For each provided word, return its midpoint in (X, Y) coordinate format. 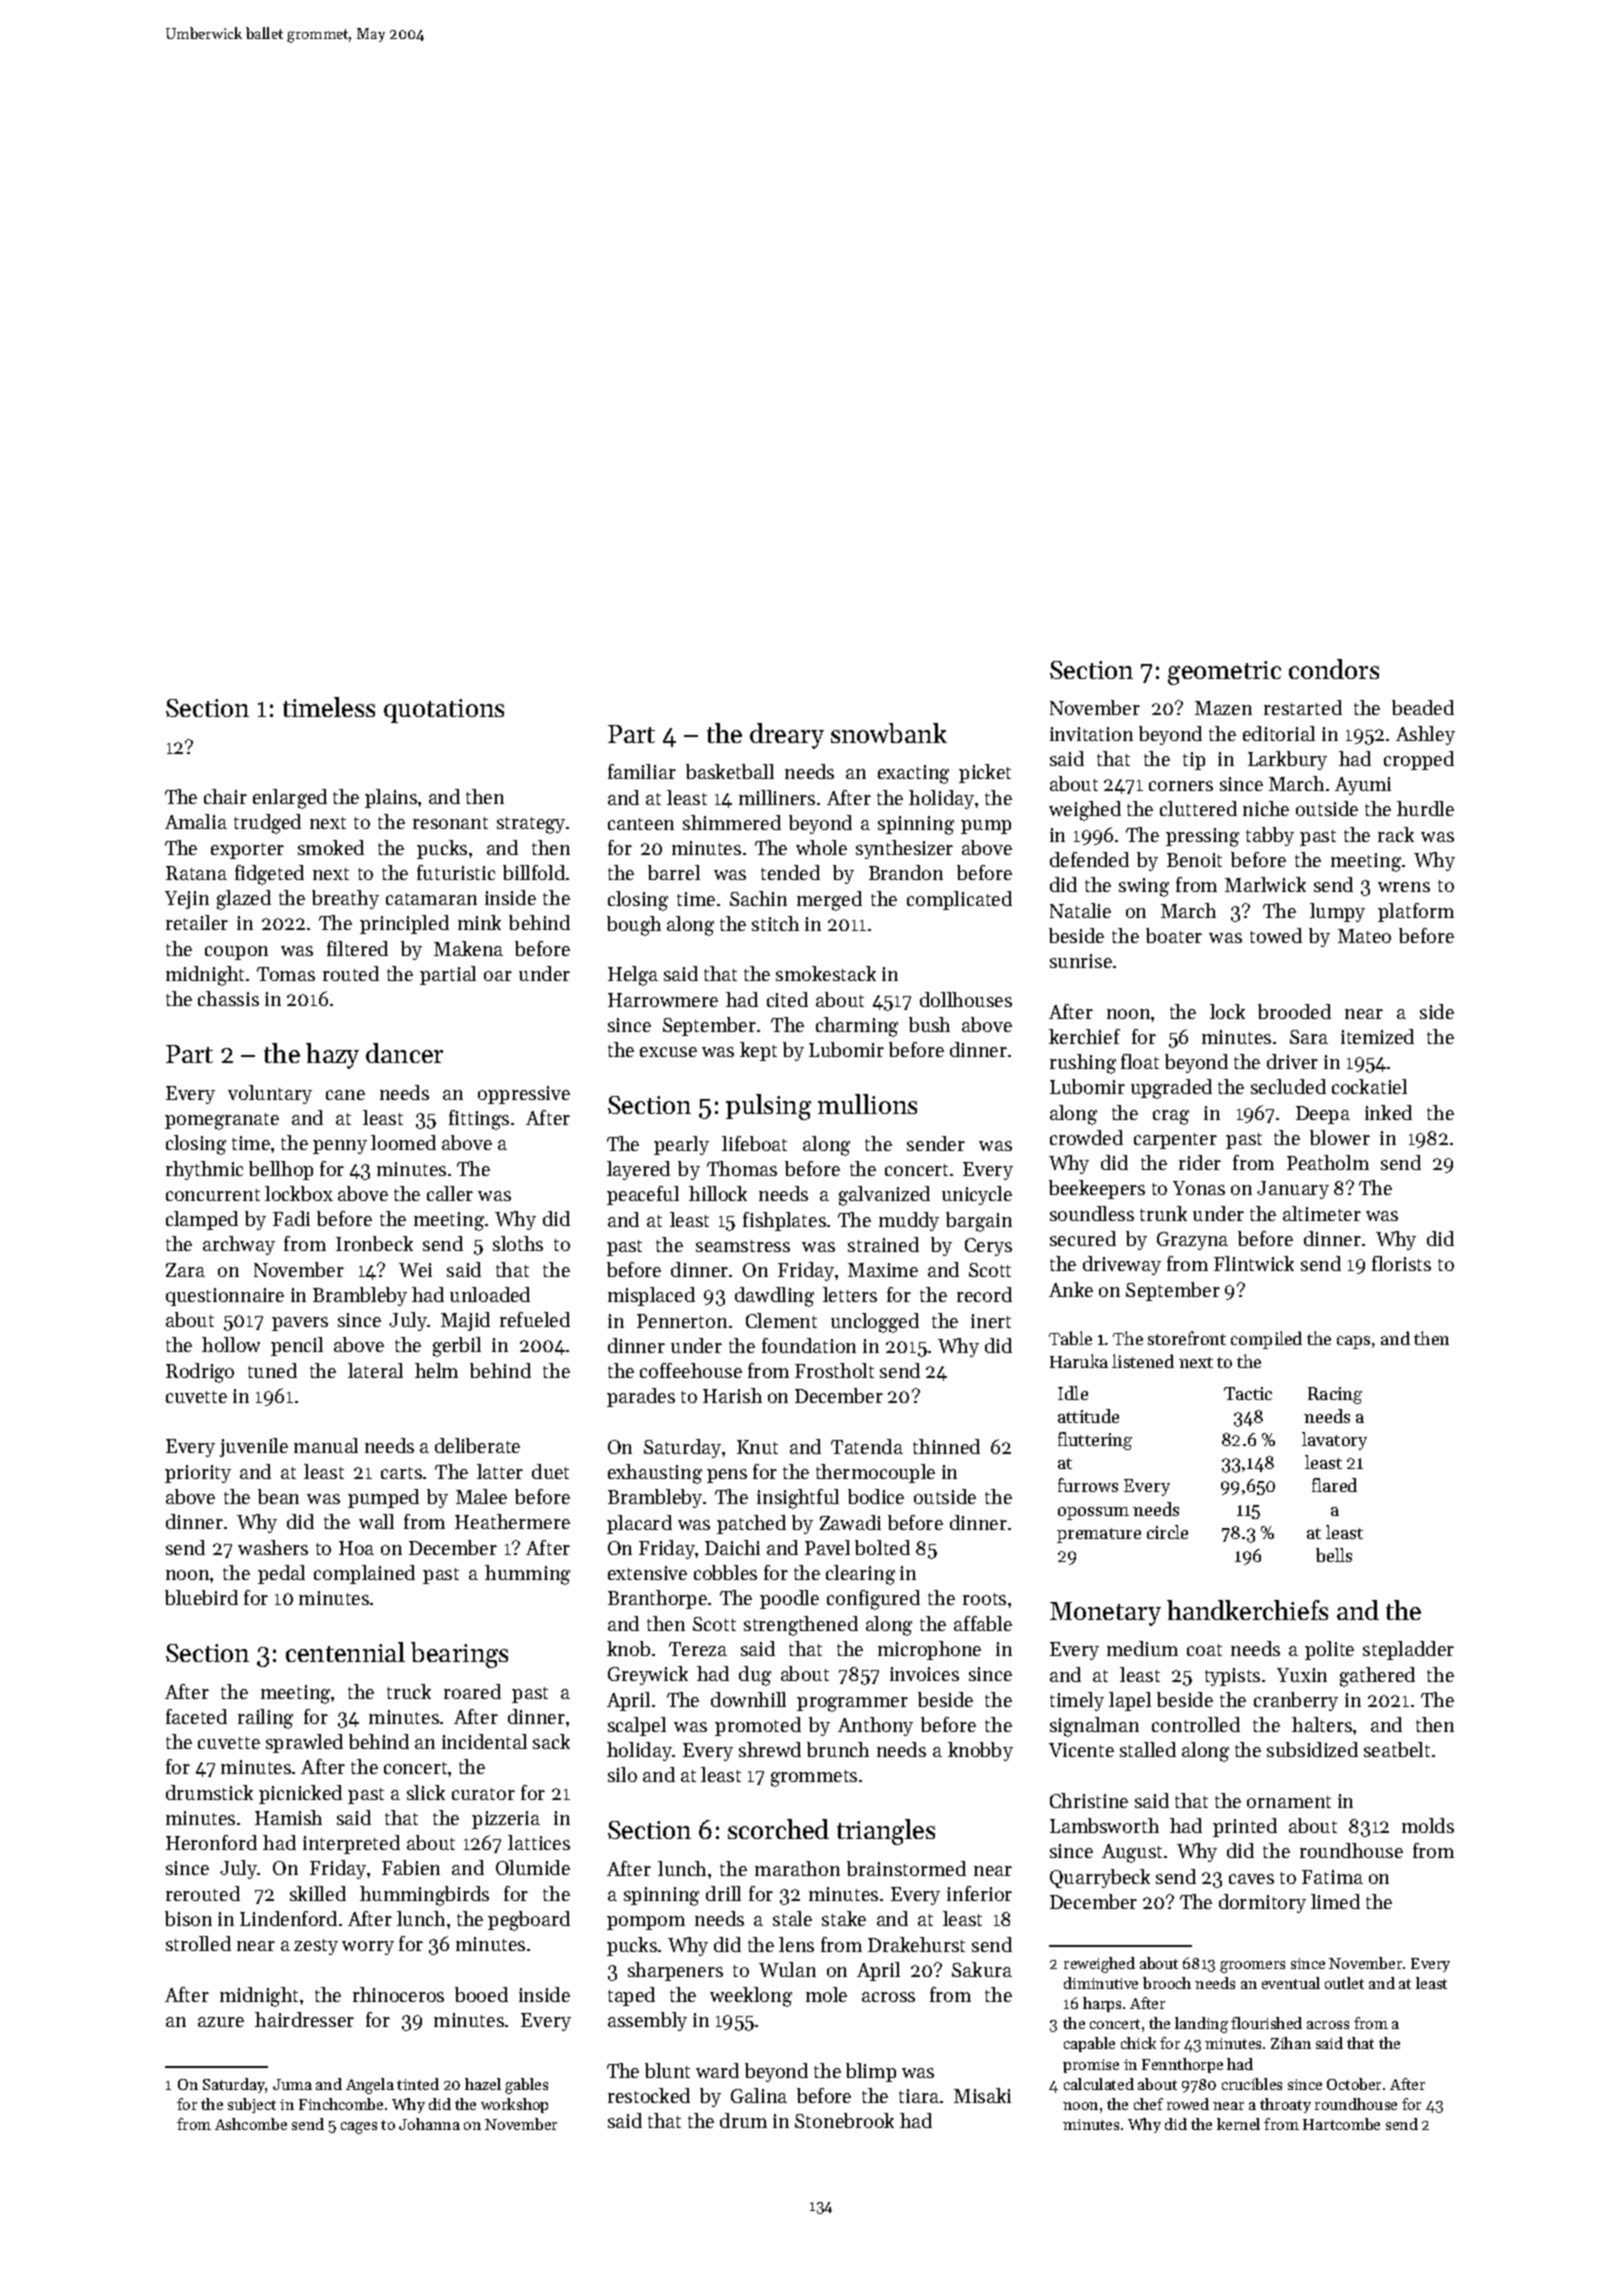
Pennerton (682, 1321)
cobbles (725, 1572)
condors (1334, 669)
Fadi (291, 1218)
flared (1334, 1485)
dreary (787, 736)
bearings (459, 1655)
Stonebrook (844, 2120)
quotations (444, 711)
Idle (1073, 1393)
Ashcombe (251, 2124)
